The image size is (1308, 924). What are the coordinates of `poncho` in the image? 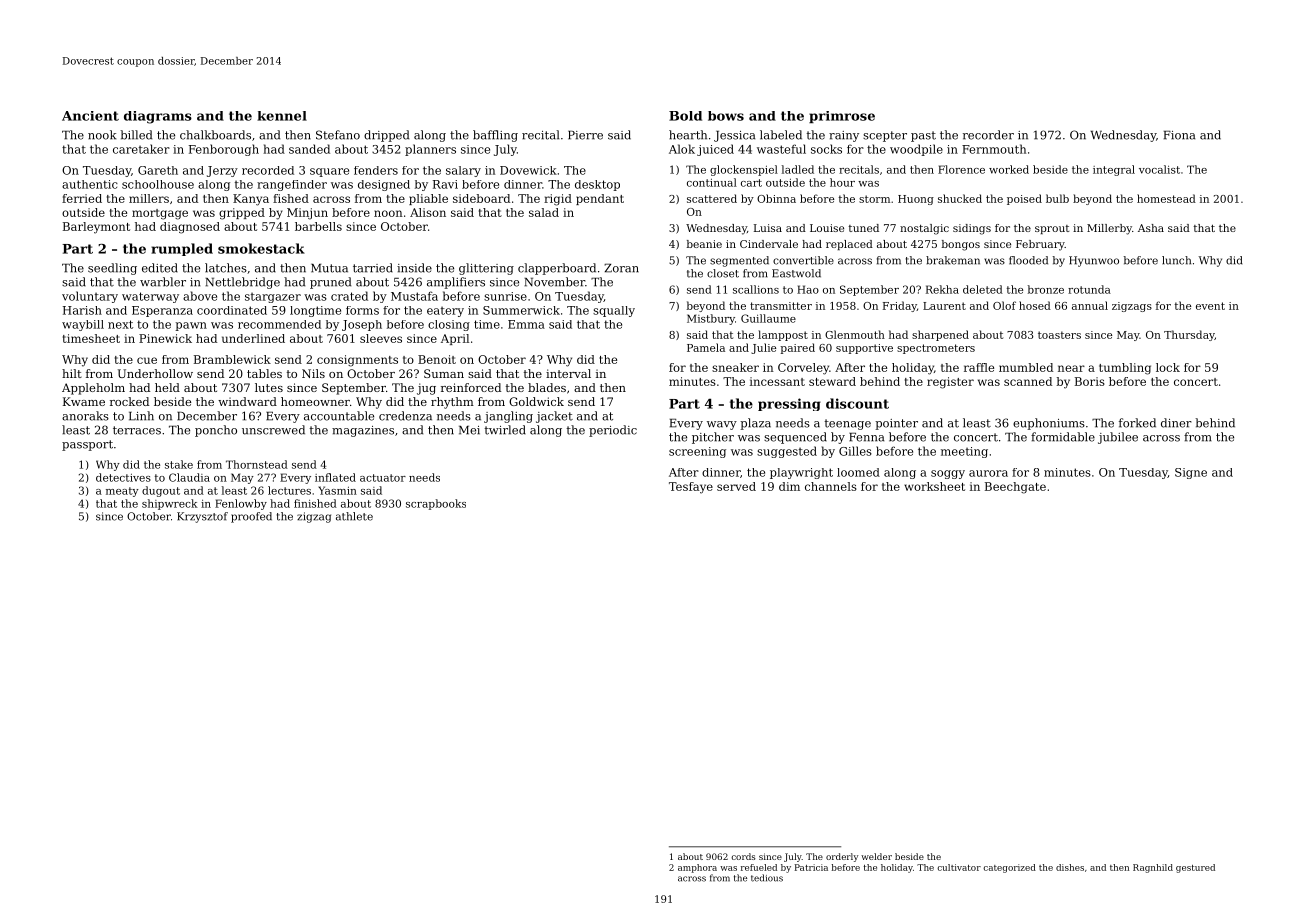 It's located at (216, 431).
